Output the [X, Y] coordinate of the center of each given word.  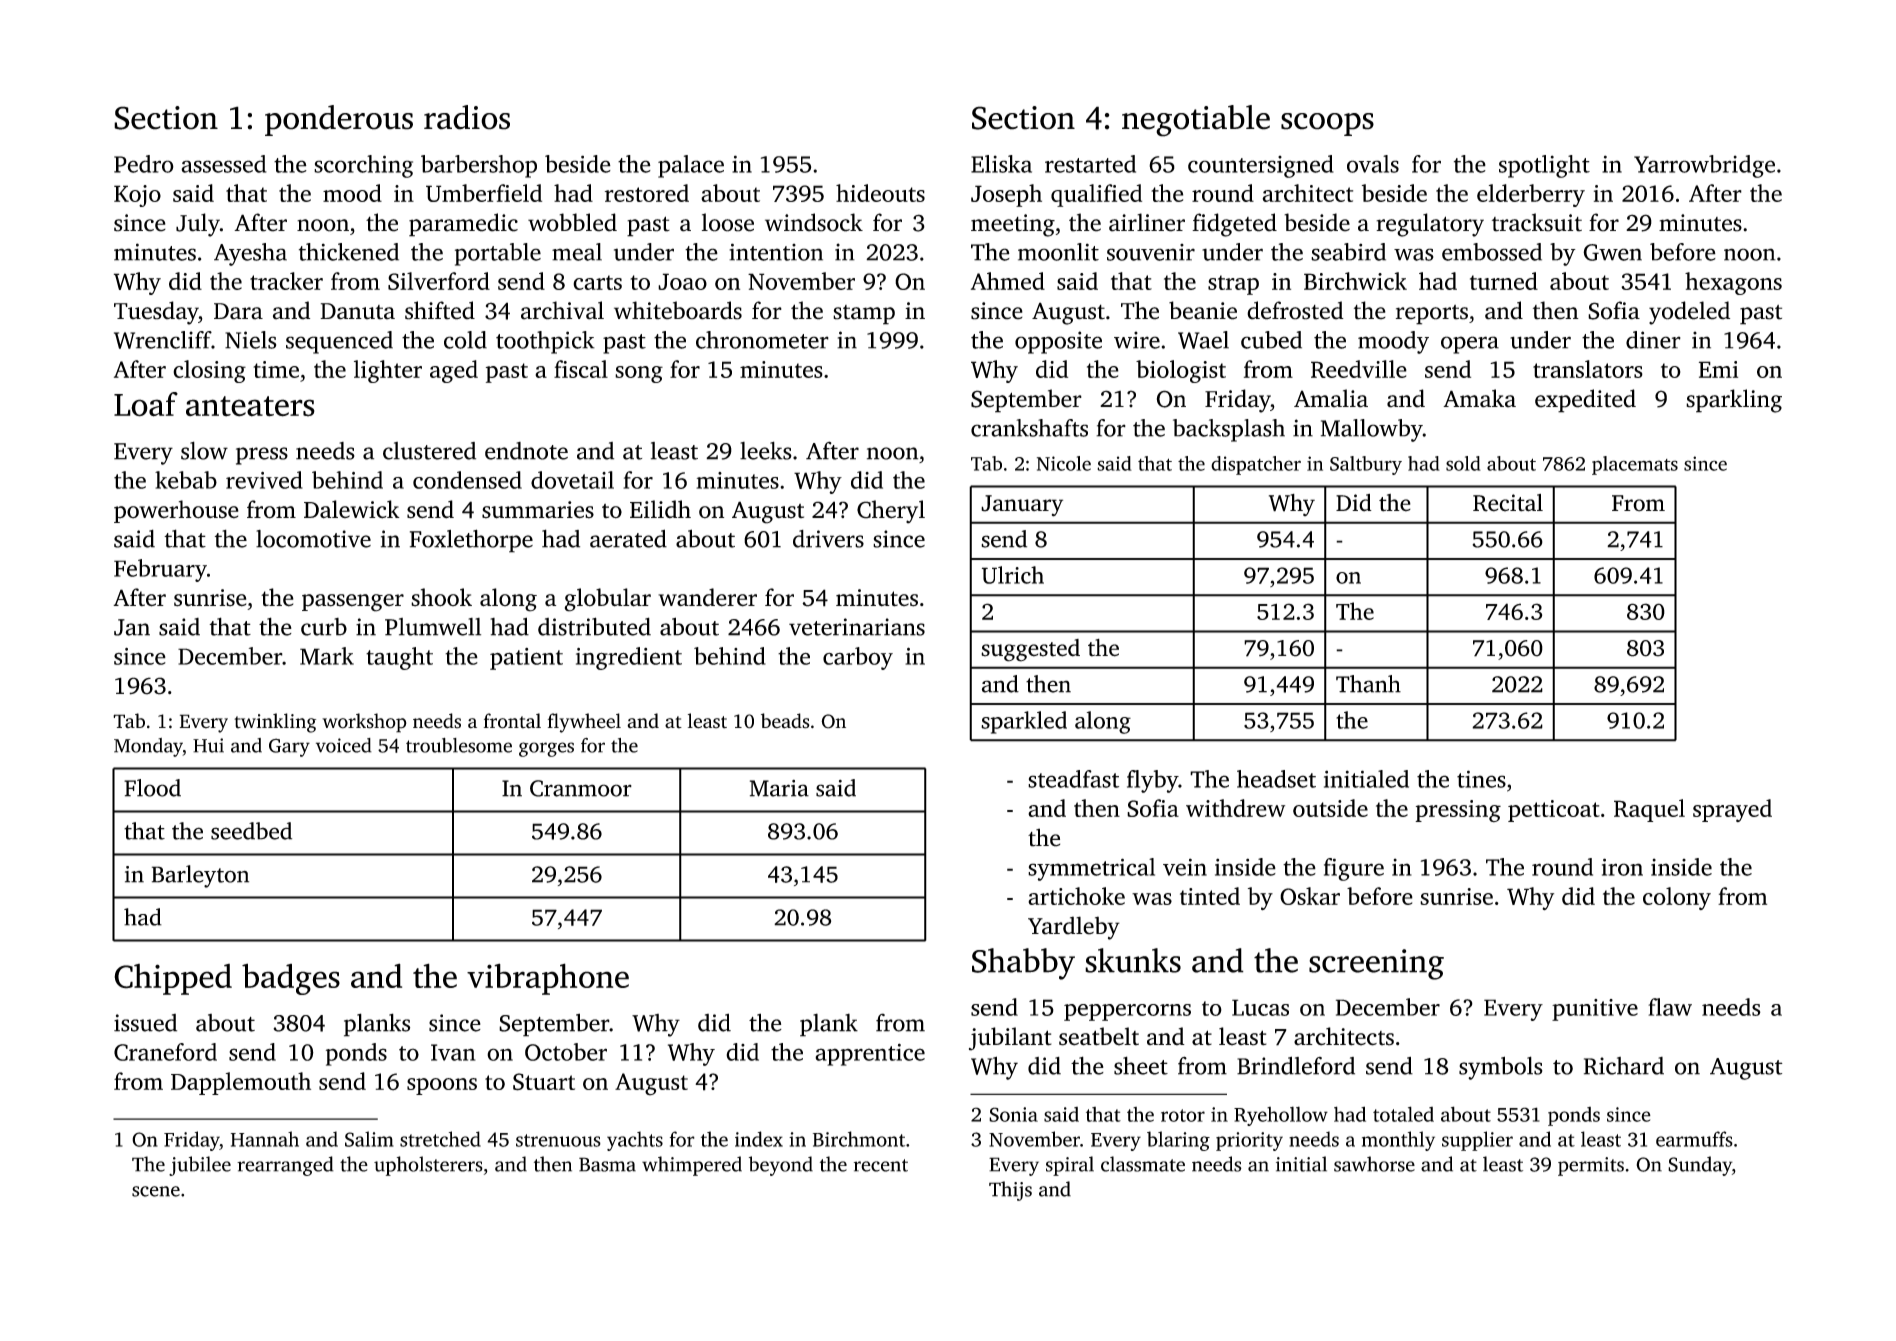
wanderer [707, 597]
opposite [1058, 342]
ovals [1373, 164]
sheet [1141, 1065]
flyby [1152, 781]
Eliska [1001, 164]
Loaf [146, 404]
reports [1432, 315]
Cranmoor [581, 788]
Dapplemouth [241, 1083]
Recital [1508, 503]
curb [324, 627]
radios [467, 117]
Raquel [1649, 810]
